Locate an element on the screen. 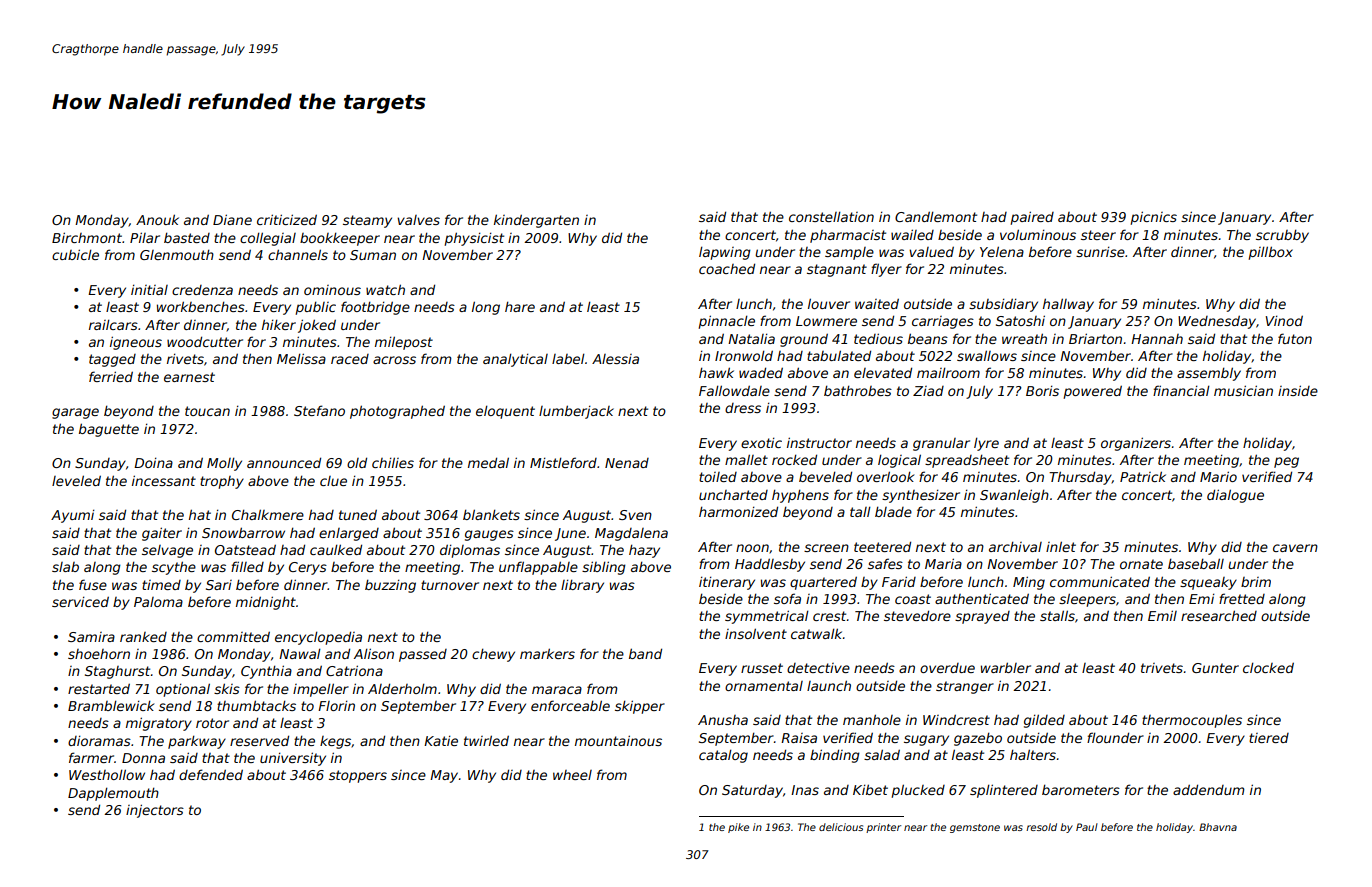 The image size is (1372, 887). cavern is located at coordinates (1295, 548).
